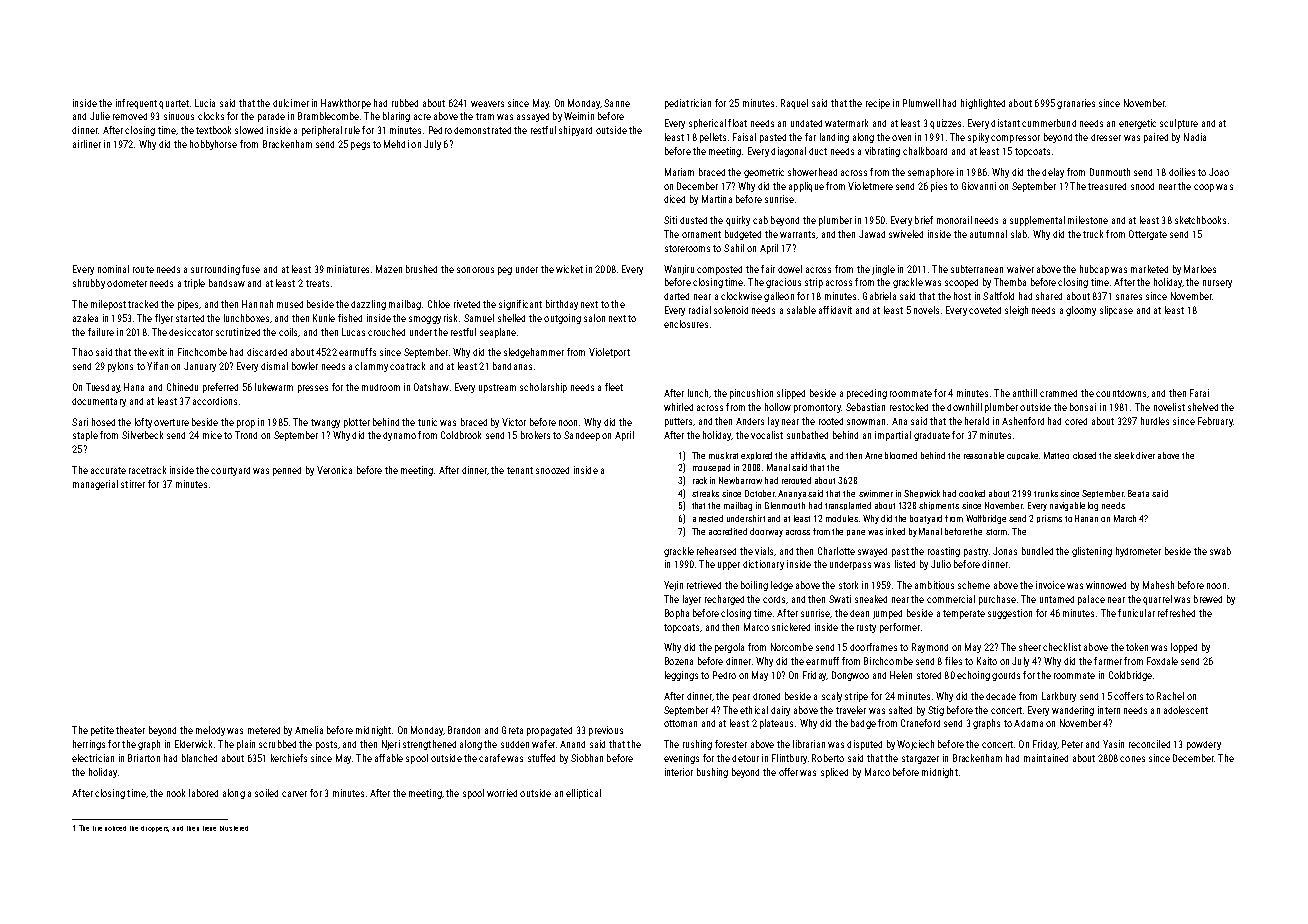 The image size is (1308, 924). What do you see at coordinates (95, 485) in the page?
I see `managerial` at bounding box center [95, 485].
